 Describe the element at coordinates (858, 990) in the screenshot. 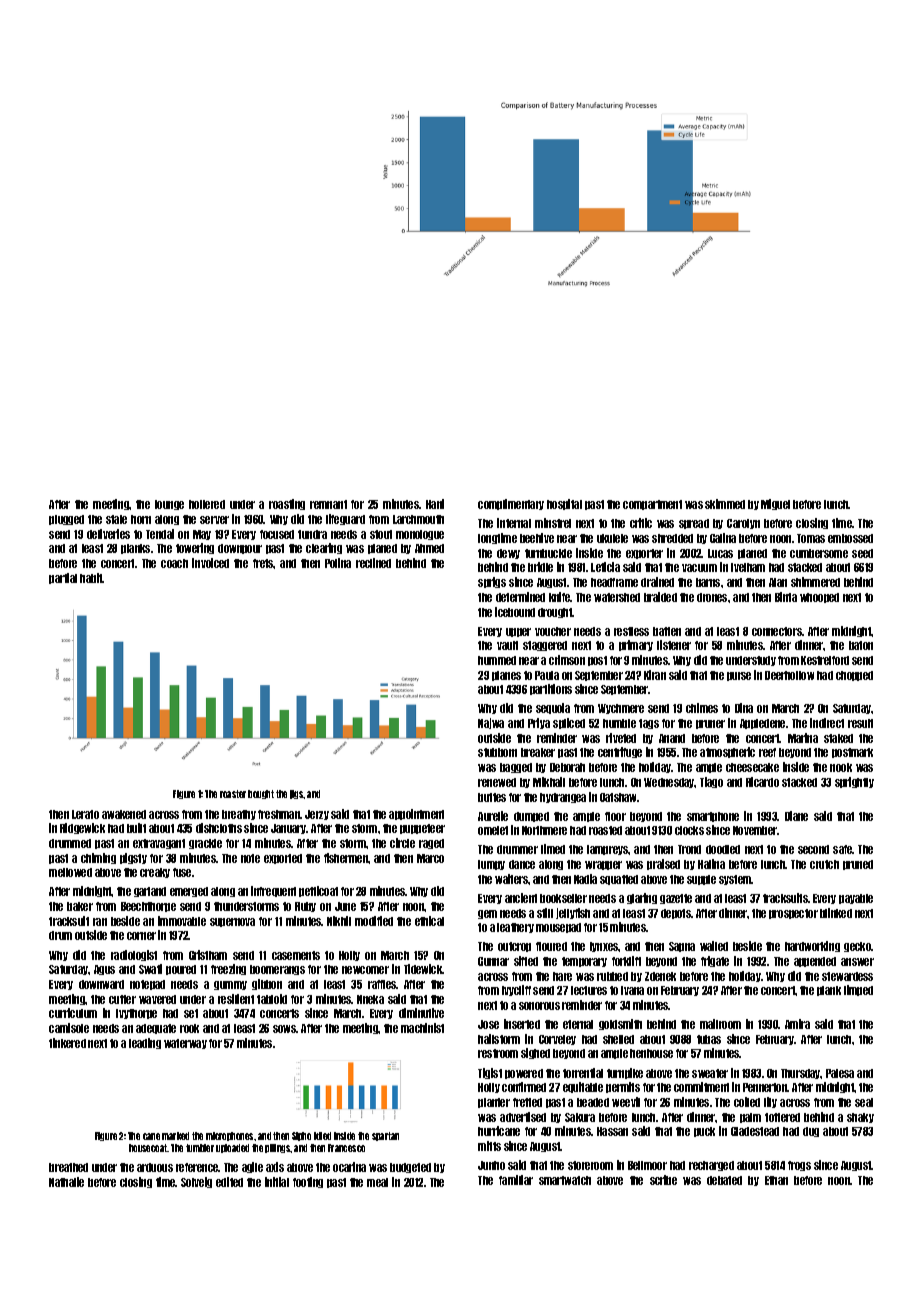

I see `limped` at that location.
